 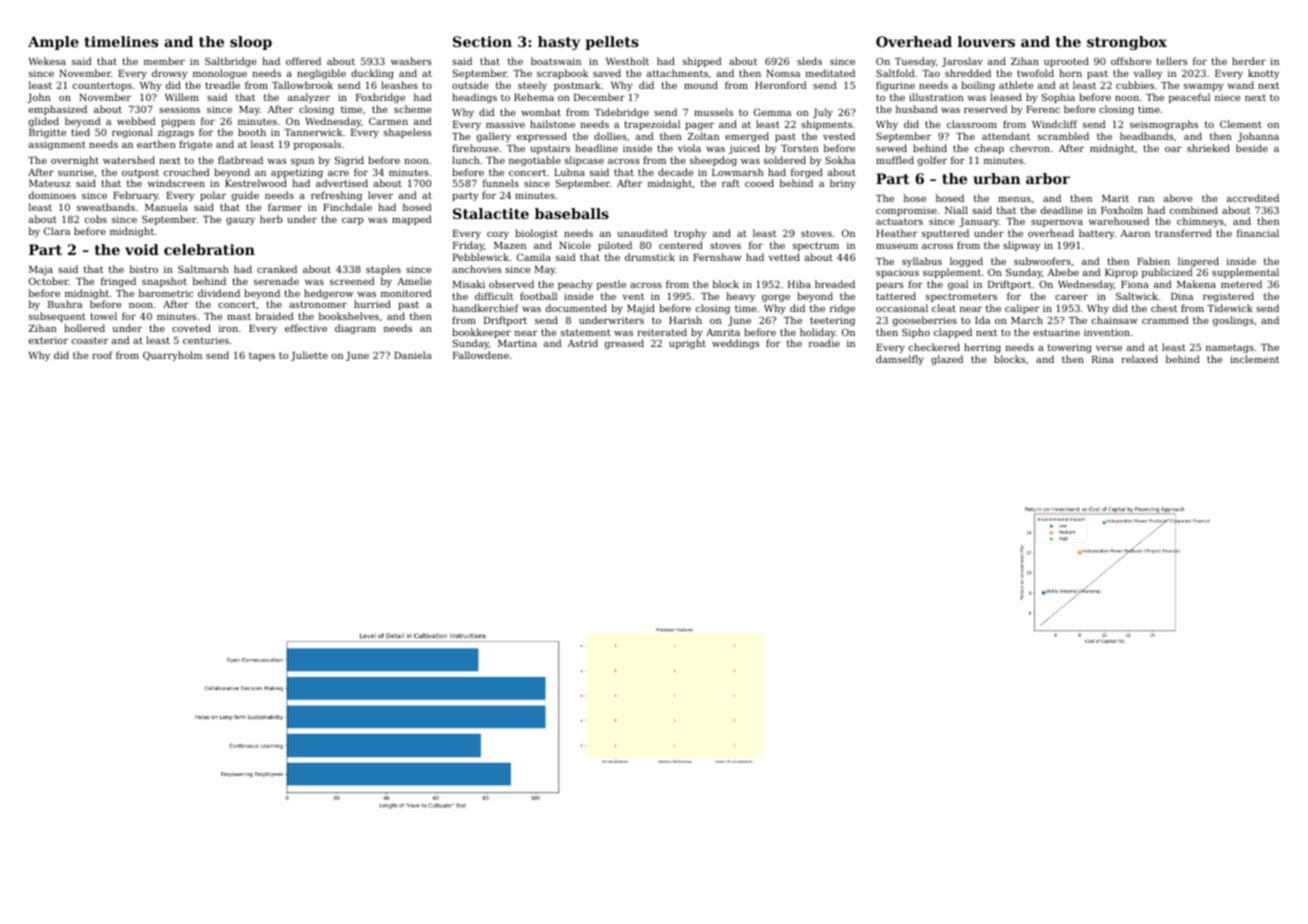 I want to click on beside, so click(x=1252, y=148).
